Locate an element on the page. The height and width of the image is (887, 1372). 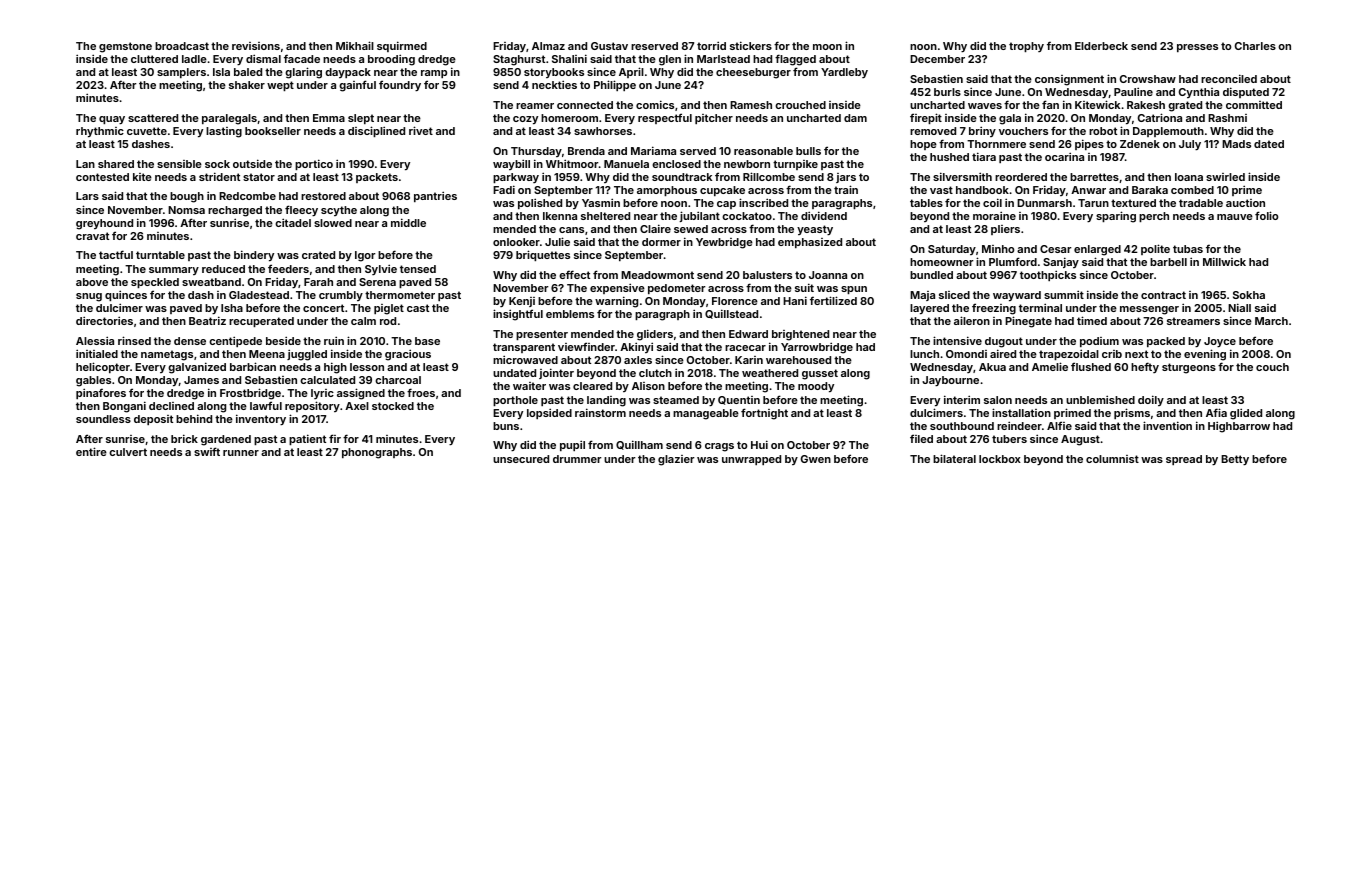
Nomsa is located at coordinates (186, 210).
